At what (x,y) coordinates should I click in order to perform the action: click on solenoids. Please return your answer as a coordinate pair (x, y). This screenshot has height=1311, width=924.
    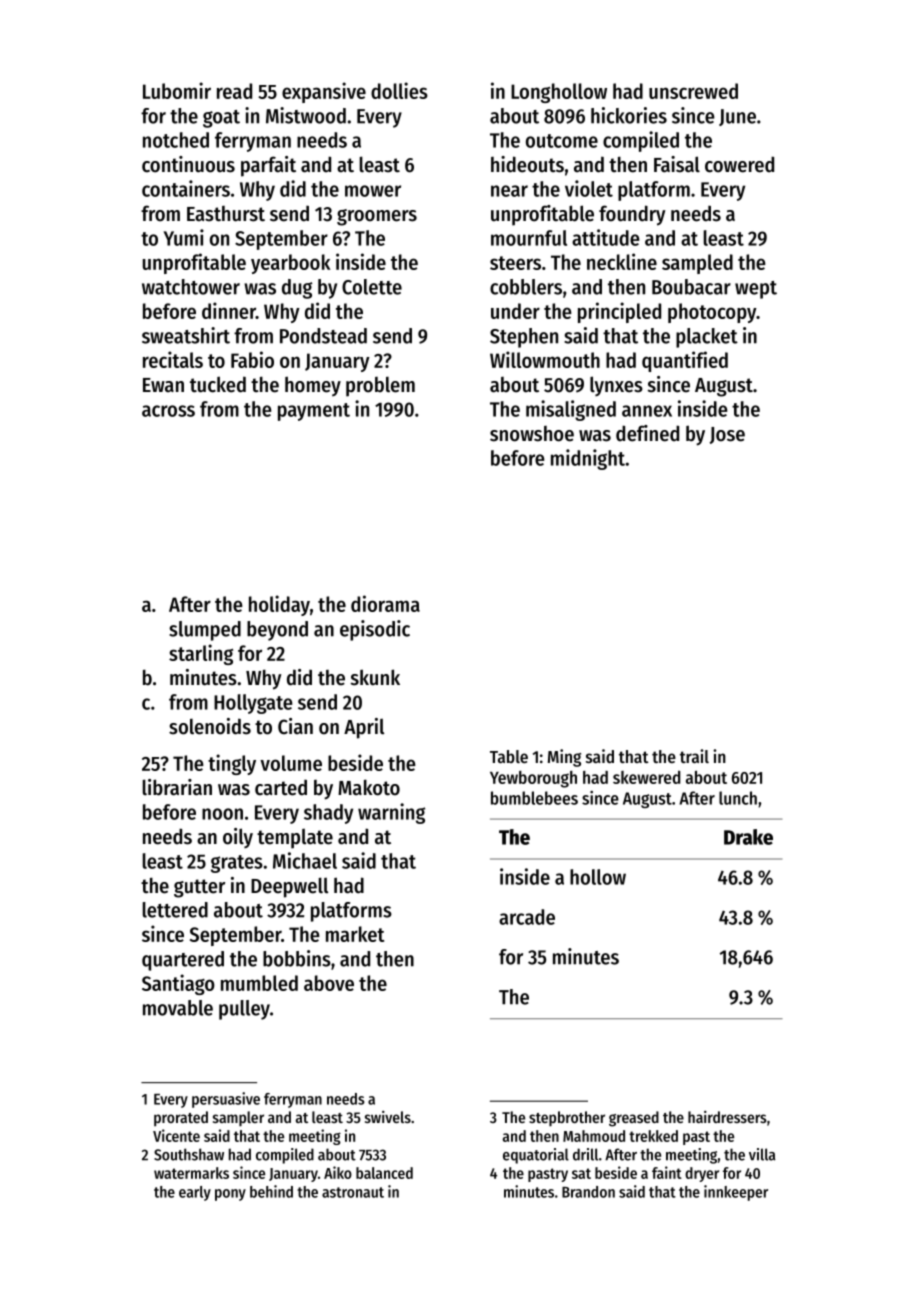
    Looking at the image, I should click on (210, 726).
